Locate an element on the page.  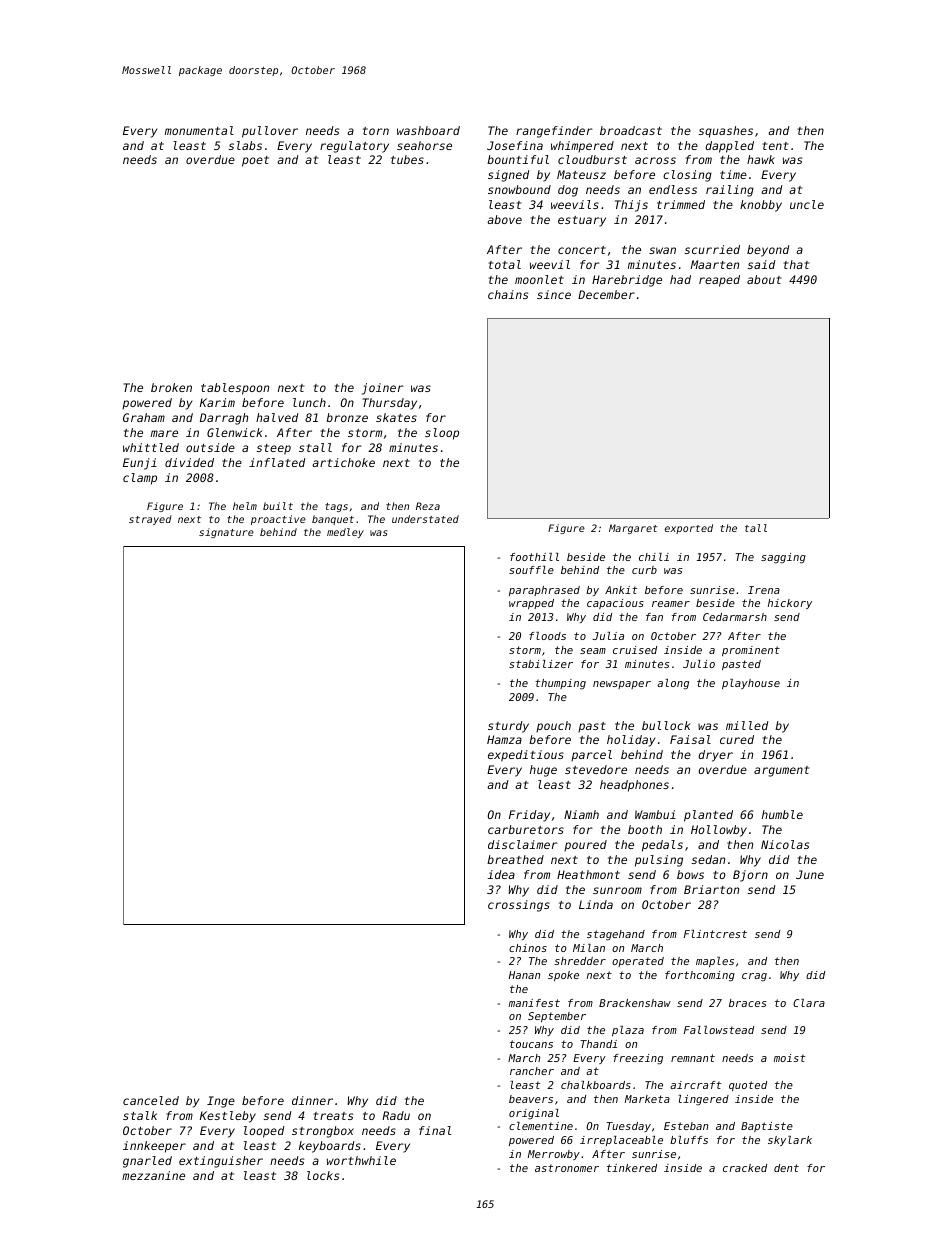
signature is located at coordinates (226, 533).
